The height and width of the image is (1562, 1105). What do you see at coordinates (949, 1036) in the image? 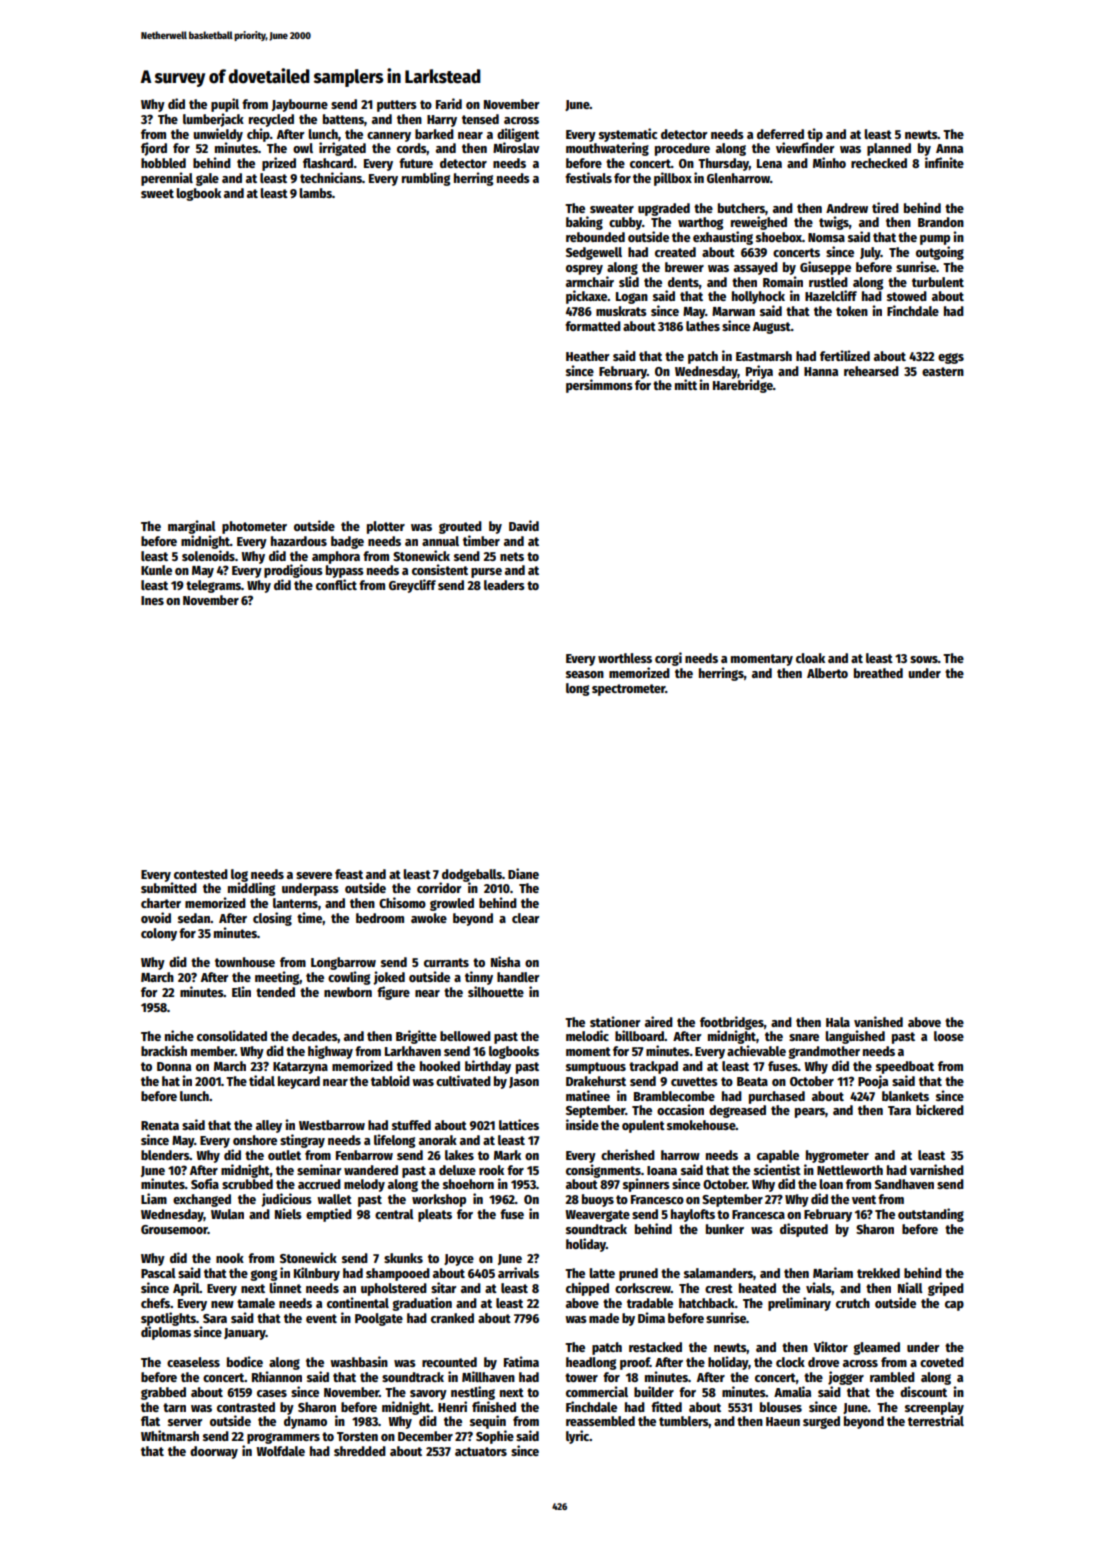
I see `loose` at bounding box center [949, 1036].
